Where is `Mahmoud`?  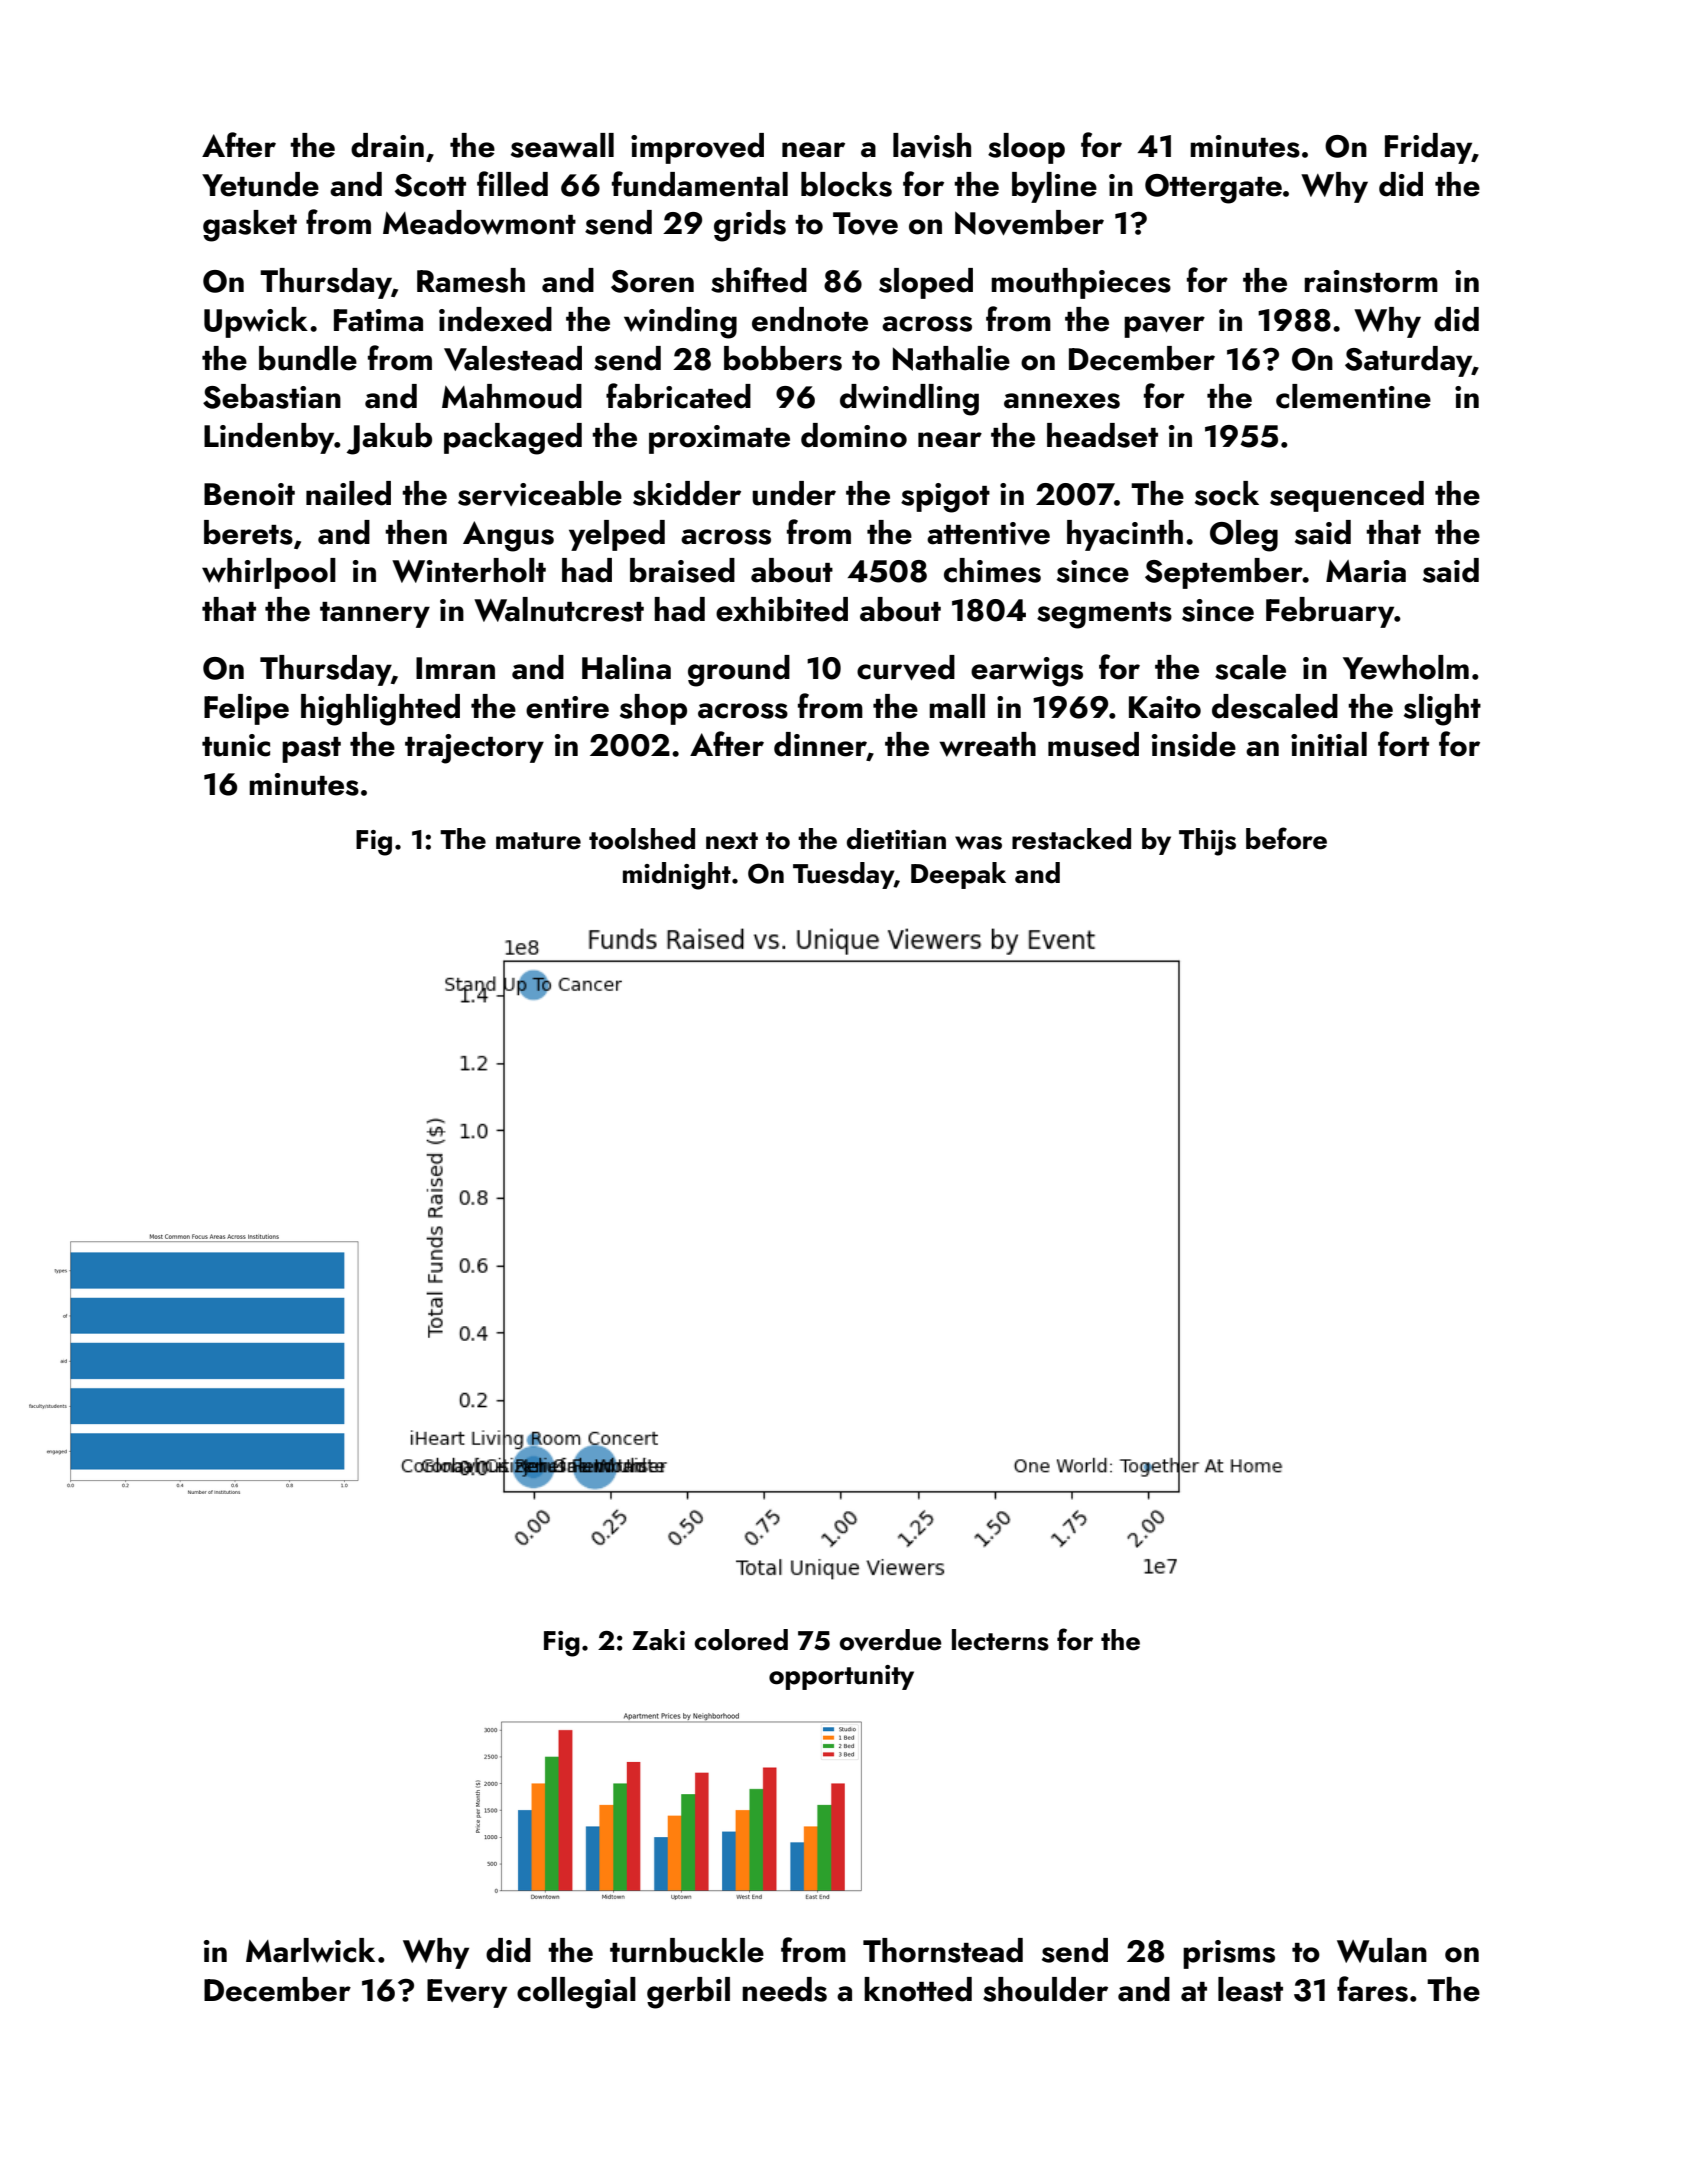 Mahmoud is located at coordinates (512, 396).
